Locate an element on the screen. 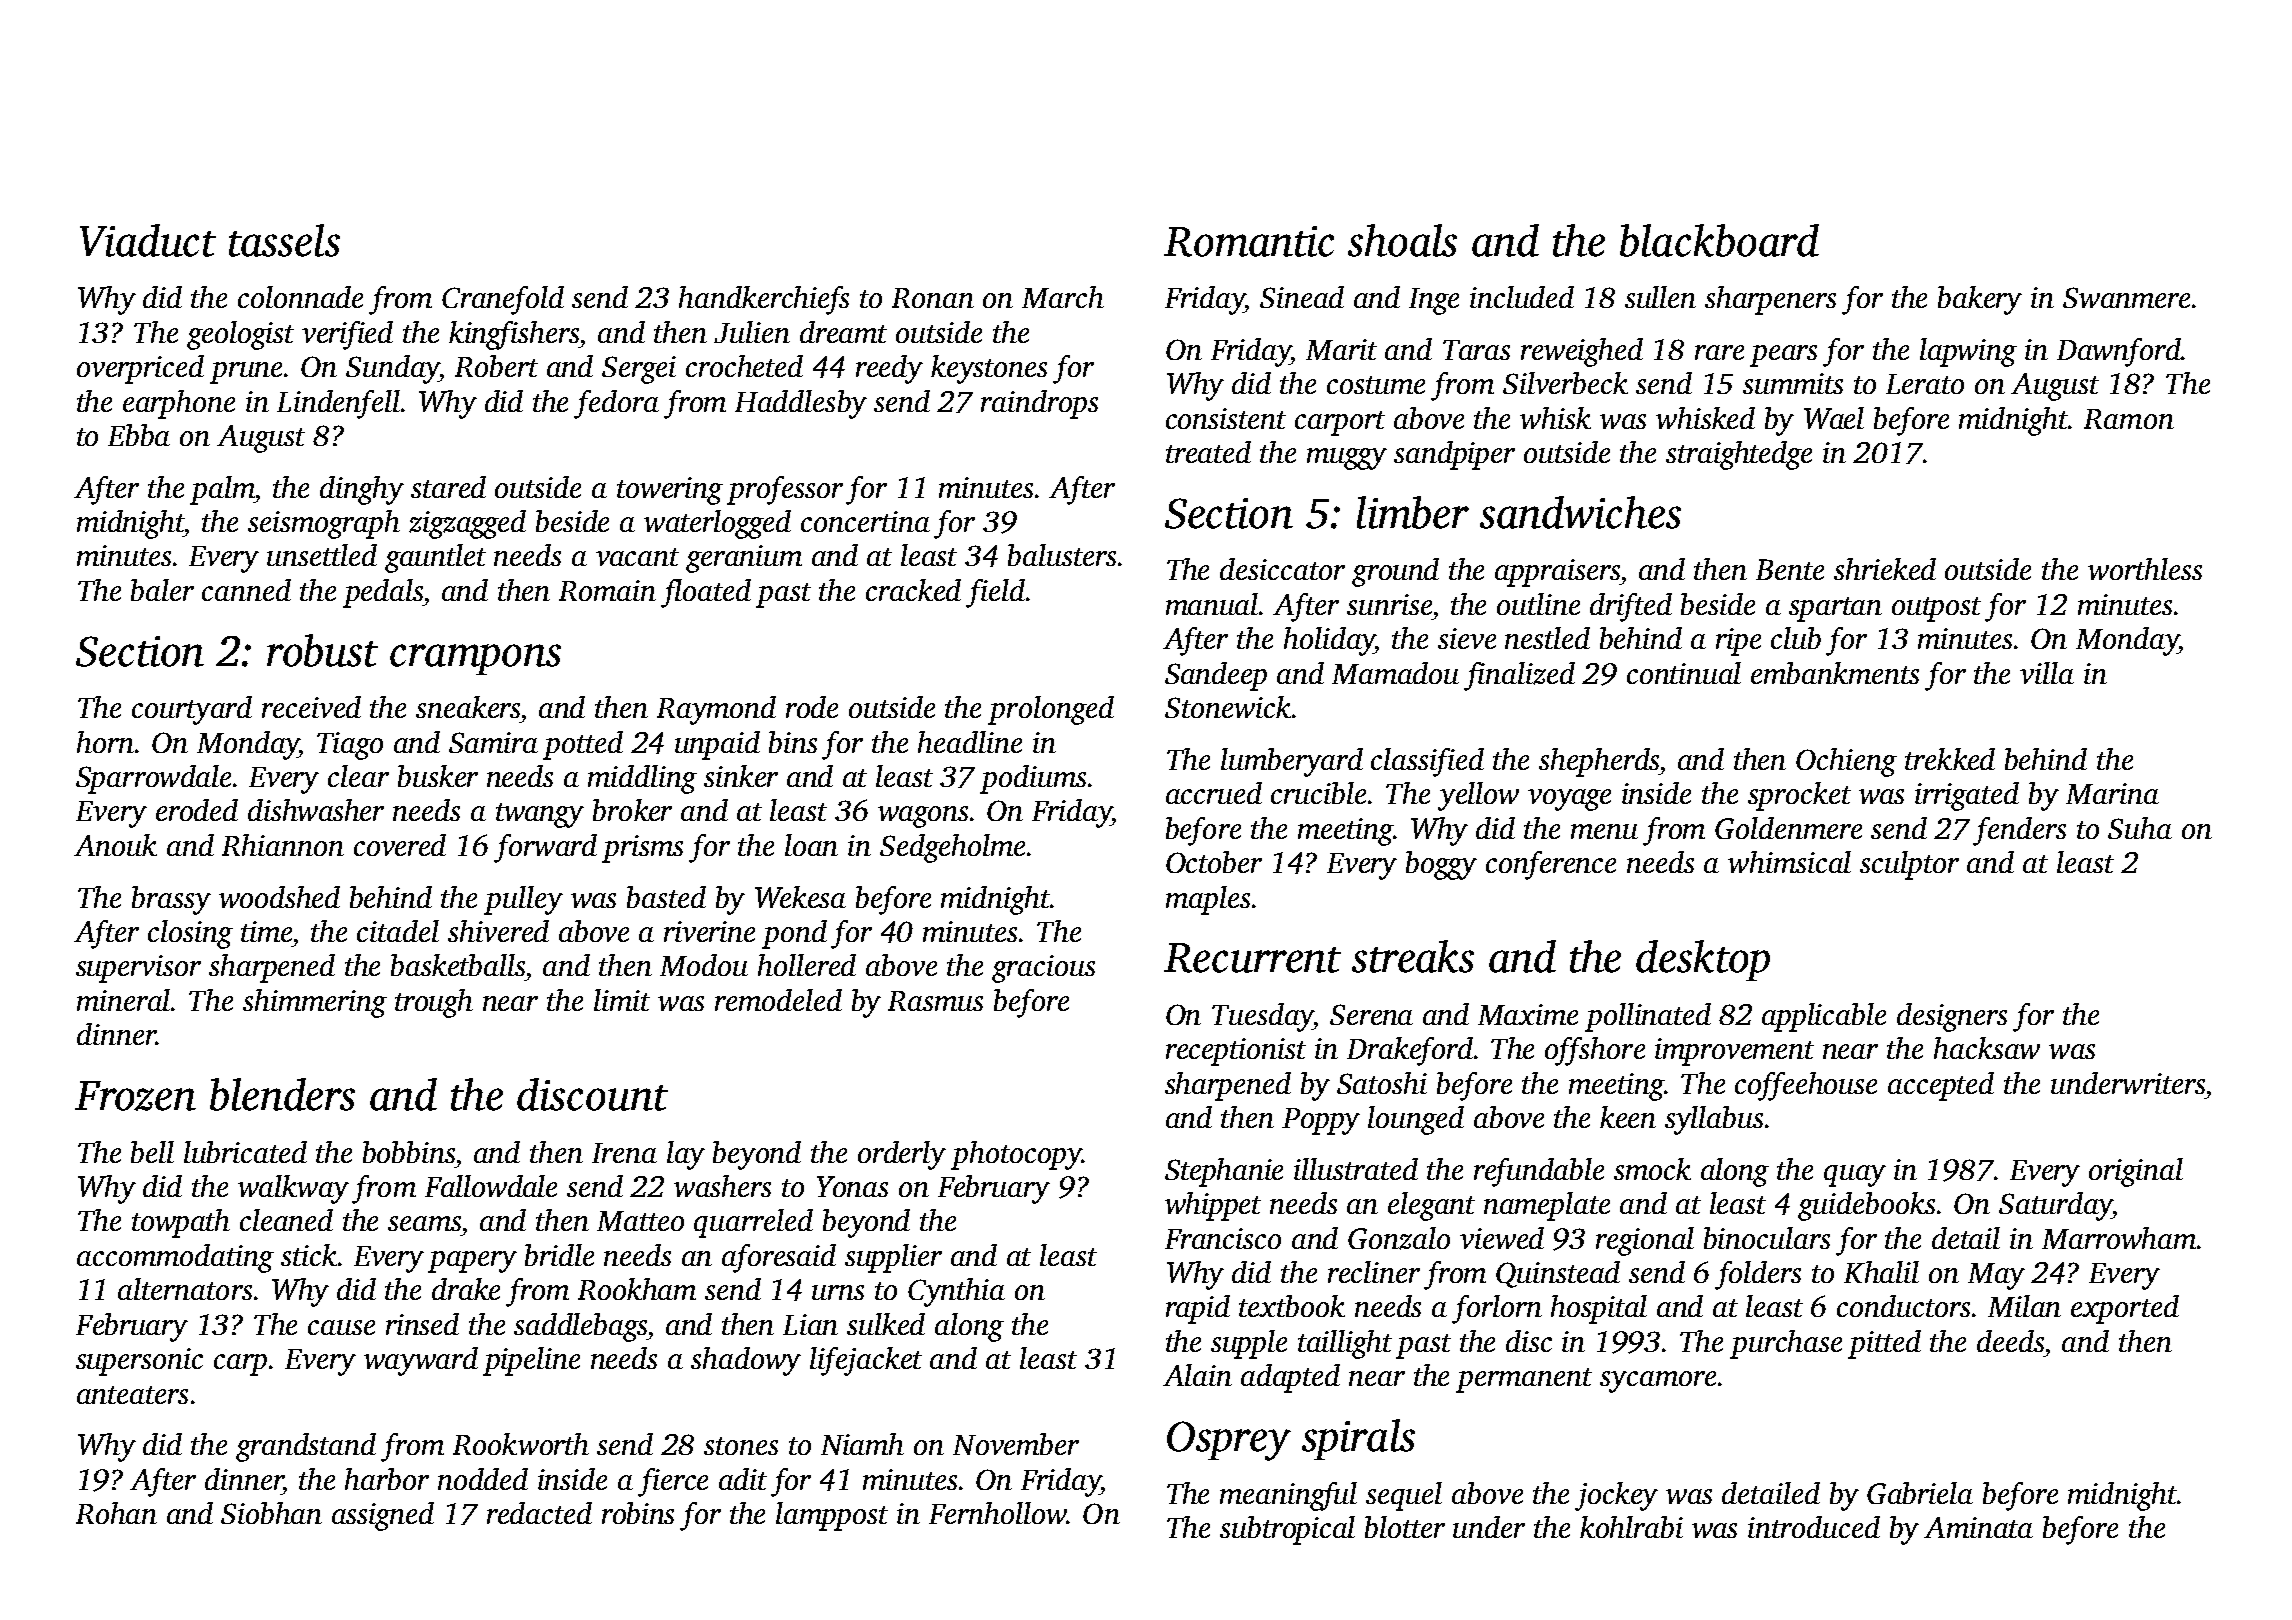  dreamt is located at coordinates (843, 332).
